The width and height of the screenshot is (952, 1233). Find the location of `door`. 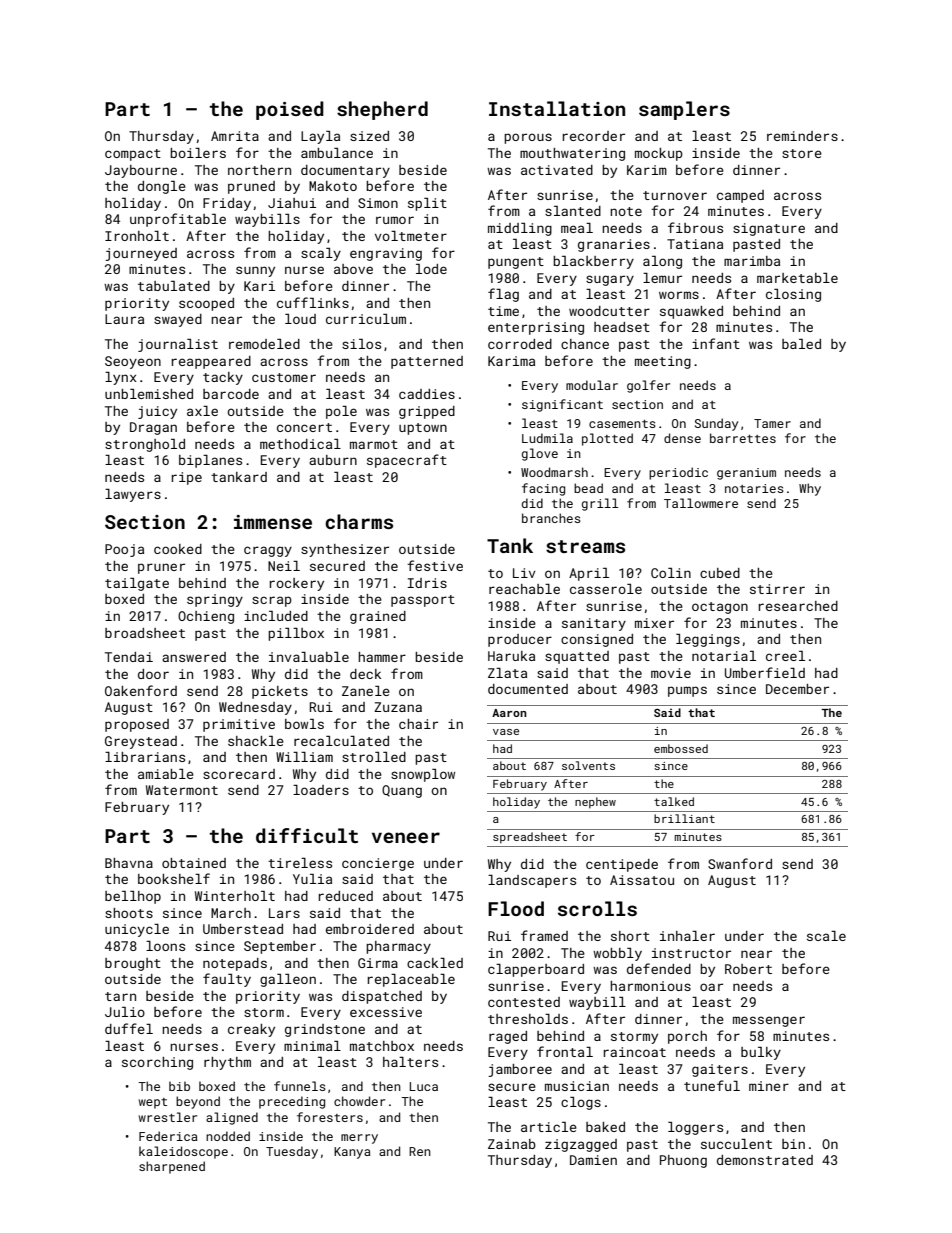

door is located at coordinates (153, 674).
